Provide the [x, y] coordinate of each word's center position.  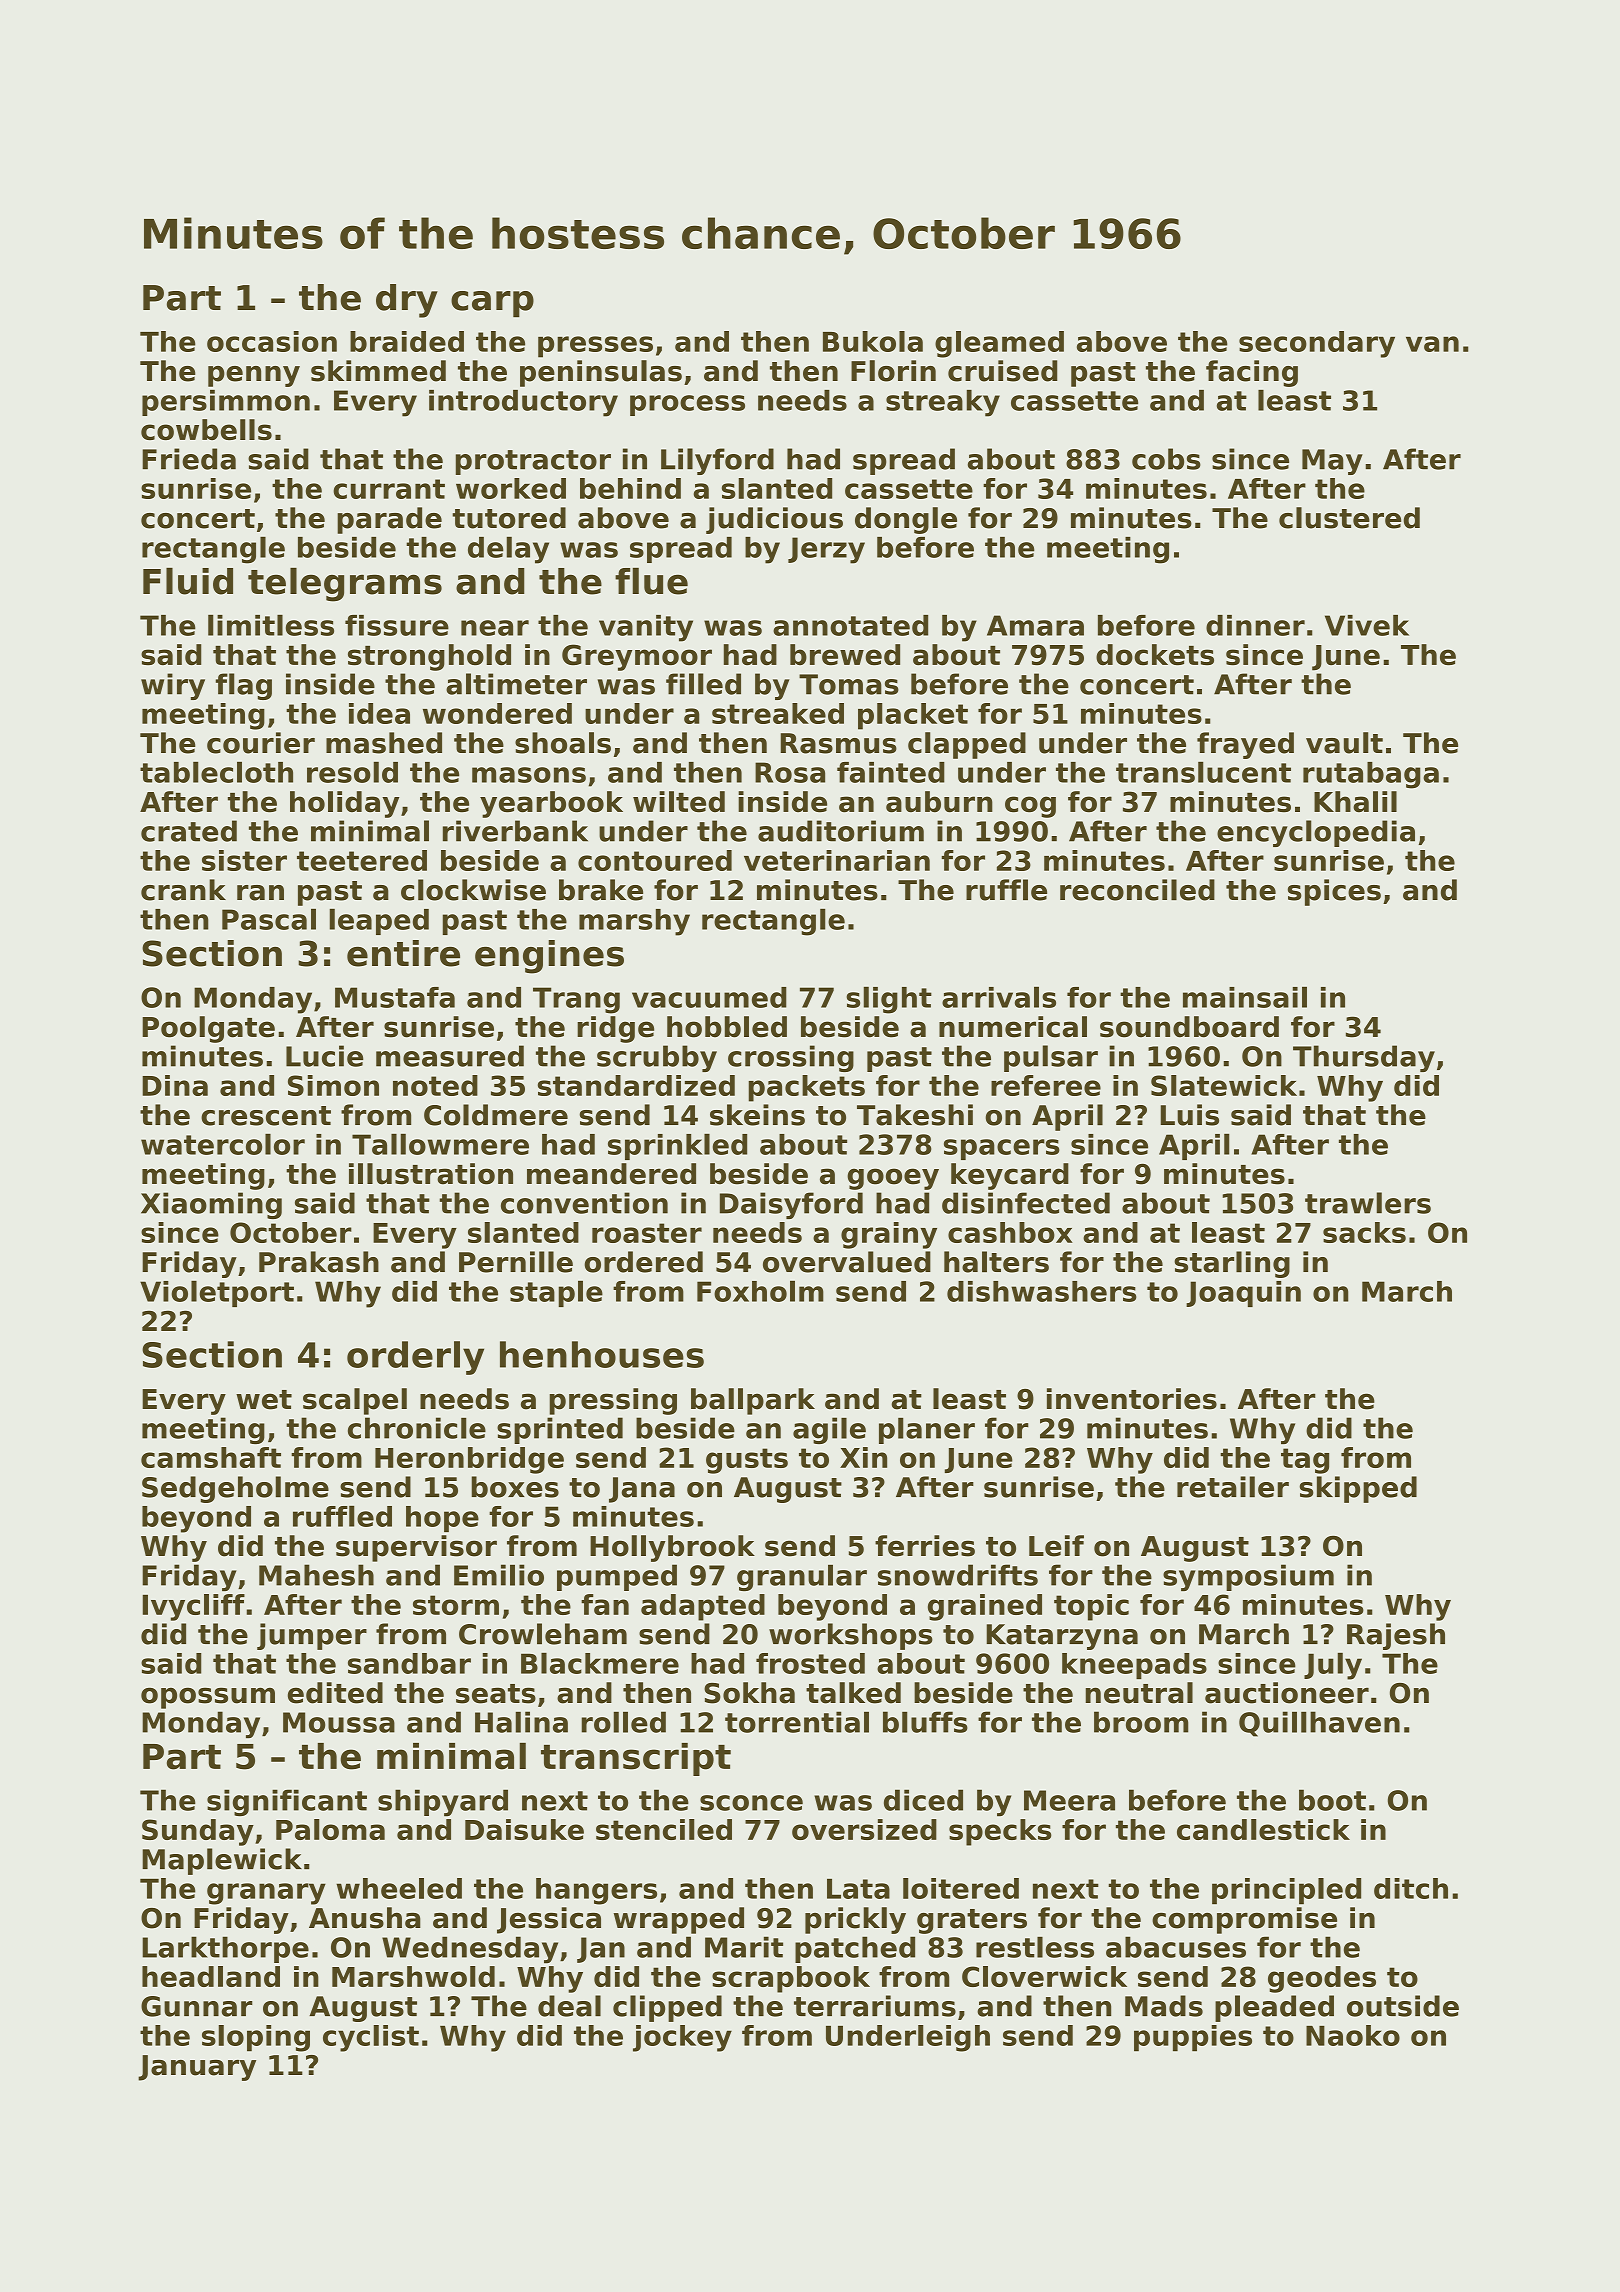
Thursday [1364, 1058]
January [197, 2068]
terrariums [875, 2006]
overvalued [847, 1262]
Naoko [1353, 2035]
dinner [1255, 625]
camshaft [211, 1457]
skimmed [378, 371]
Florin [893, 371]
